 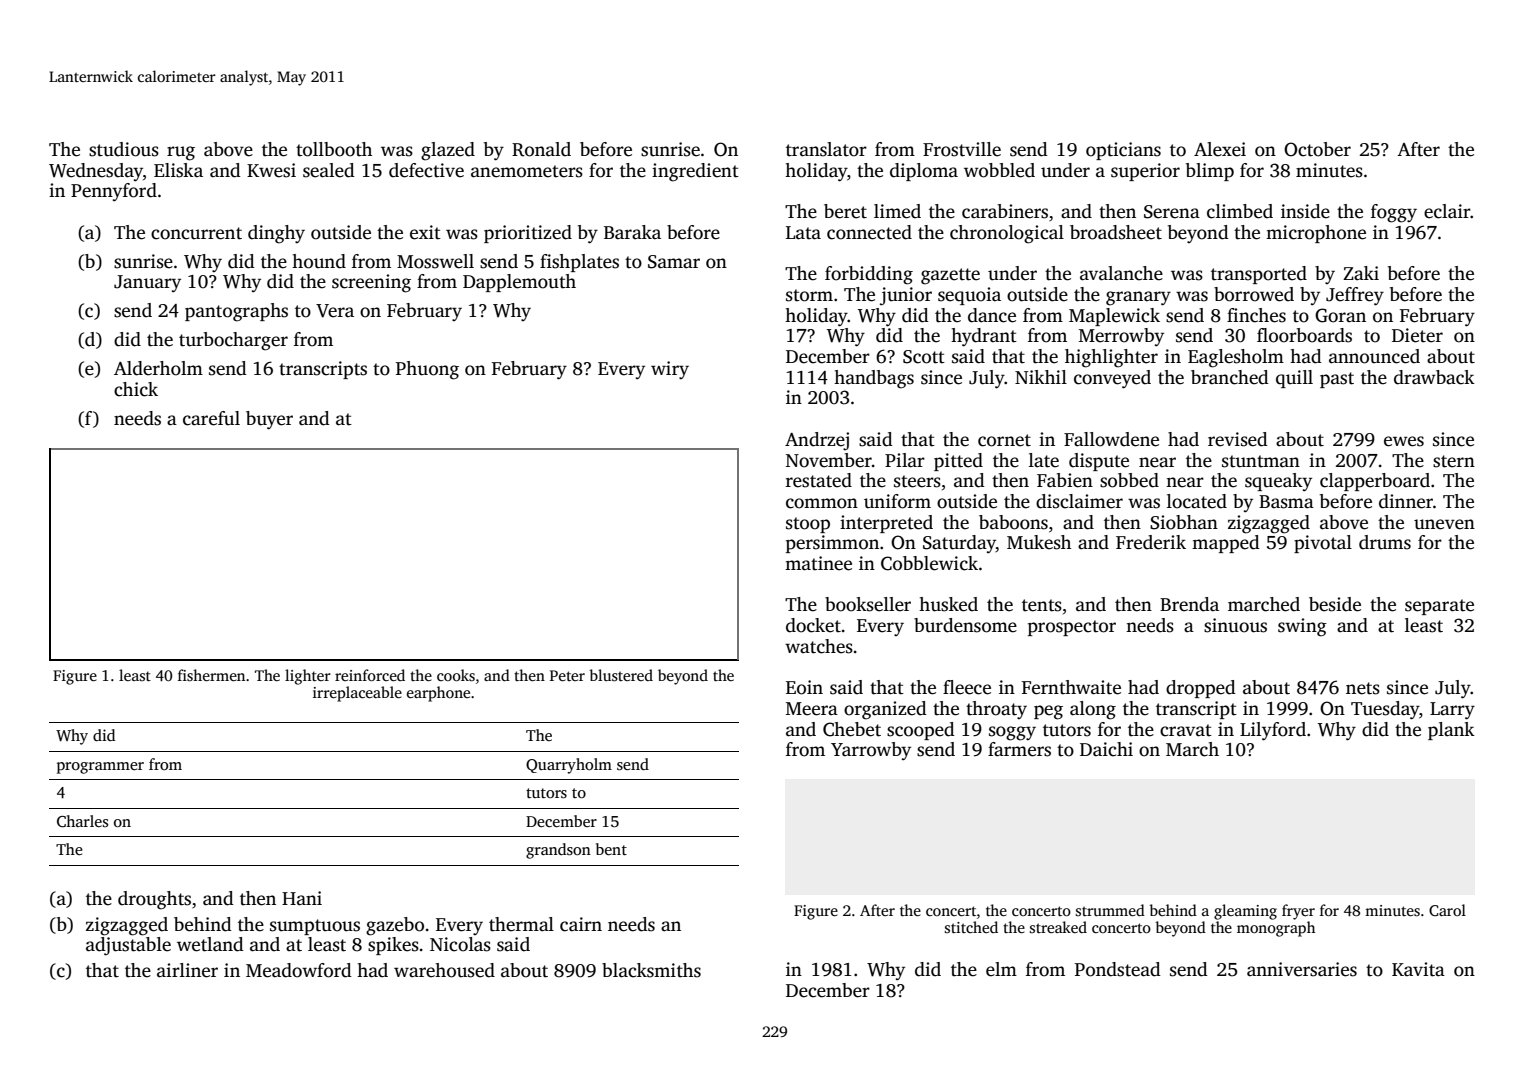 I want to click on fishermen, so click(x=211, y=675).
